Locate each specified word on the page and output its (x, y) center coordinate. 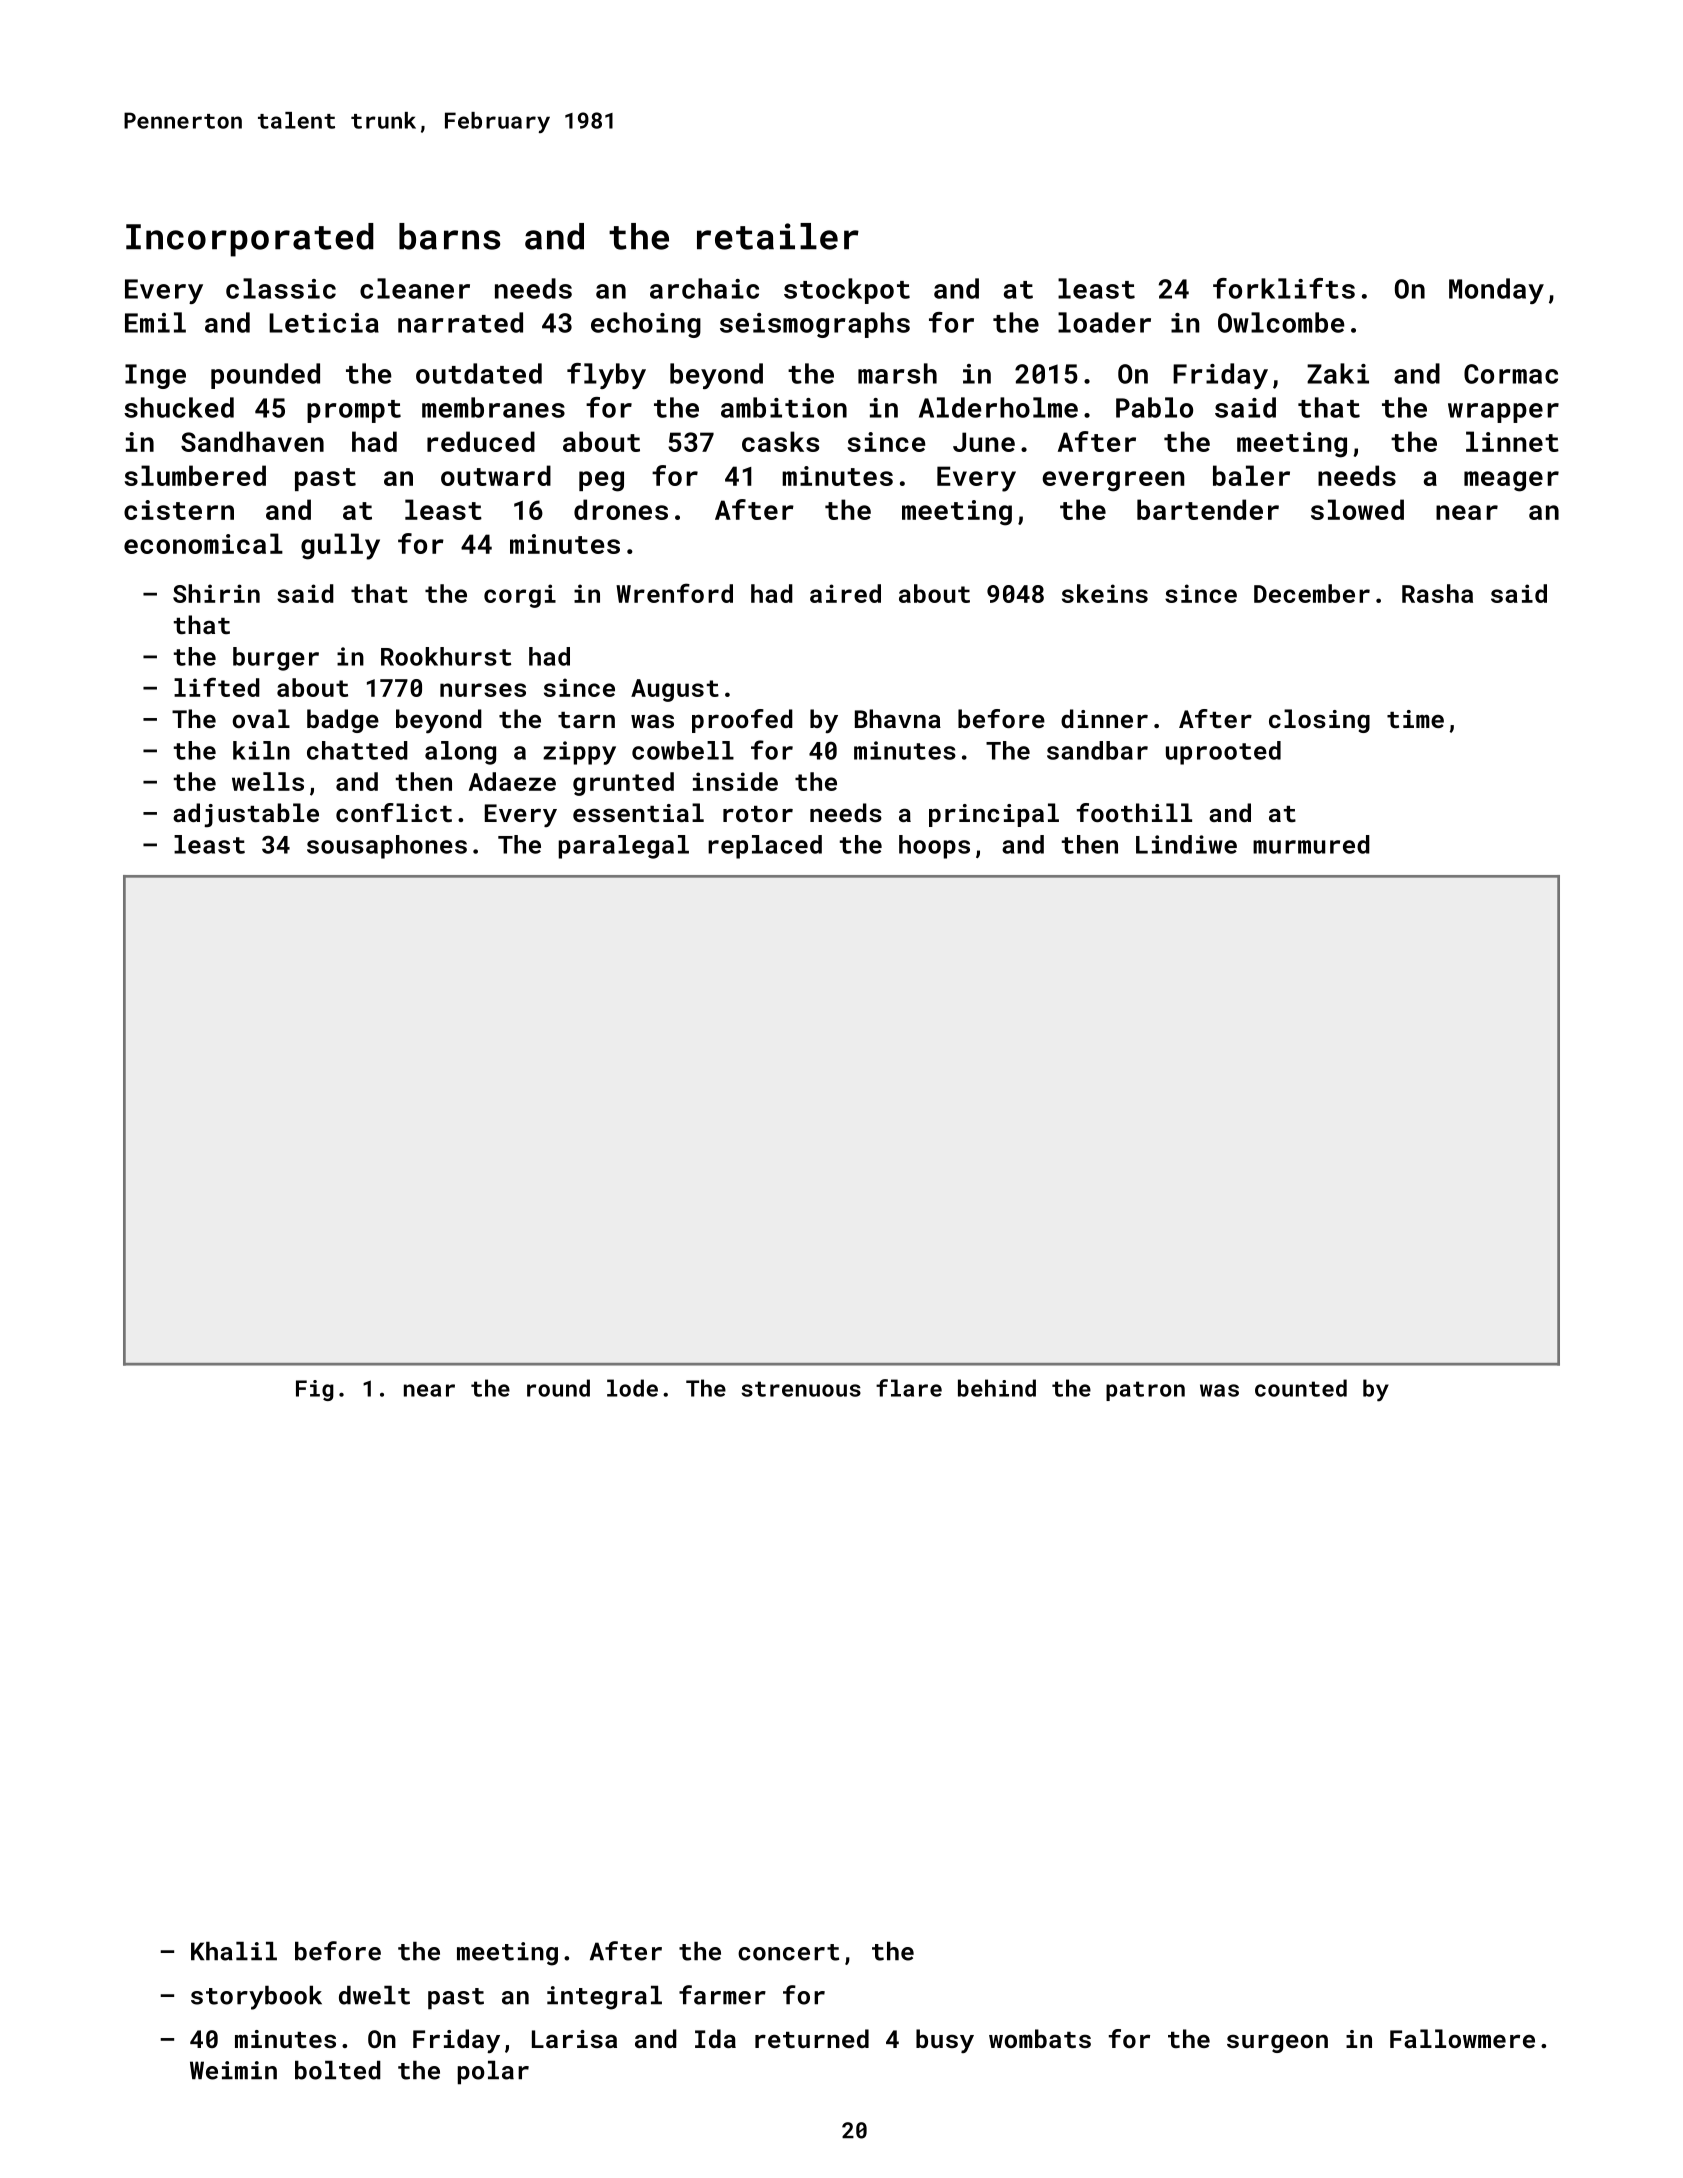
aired (845, 593)
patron (1145, 1391)
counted (1301, 1388)
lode (632, 1388)
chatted (357, 750)
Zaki (1338, 373)
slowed (1357, 509)
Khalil (234, 1951)
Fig (315, 1390)
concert (788, 1952)
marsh (897, 373)
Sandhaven (252, 441)
